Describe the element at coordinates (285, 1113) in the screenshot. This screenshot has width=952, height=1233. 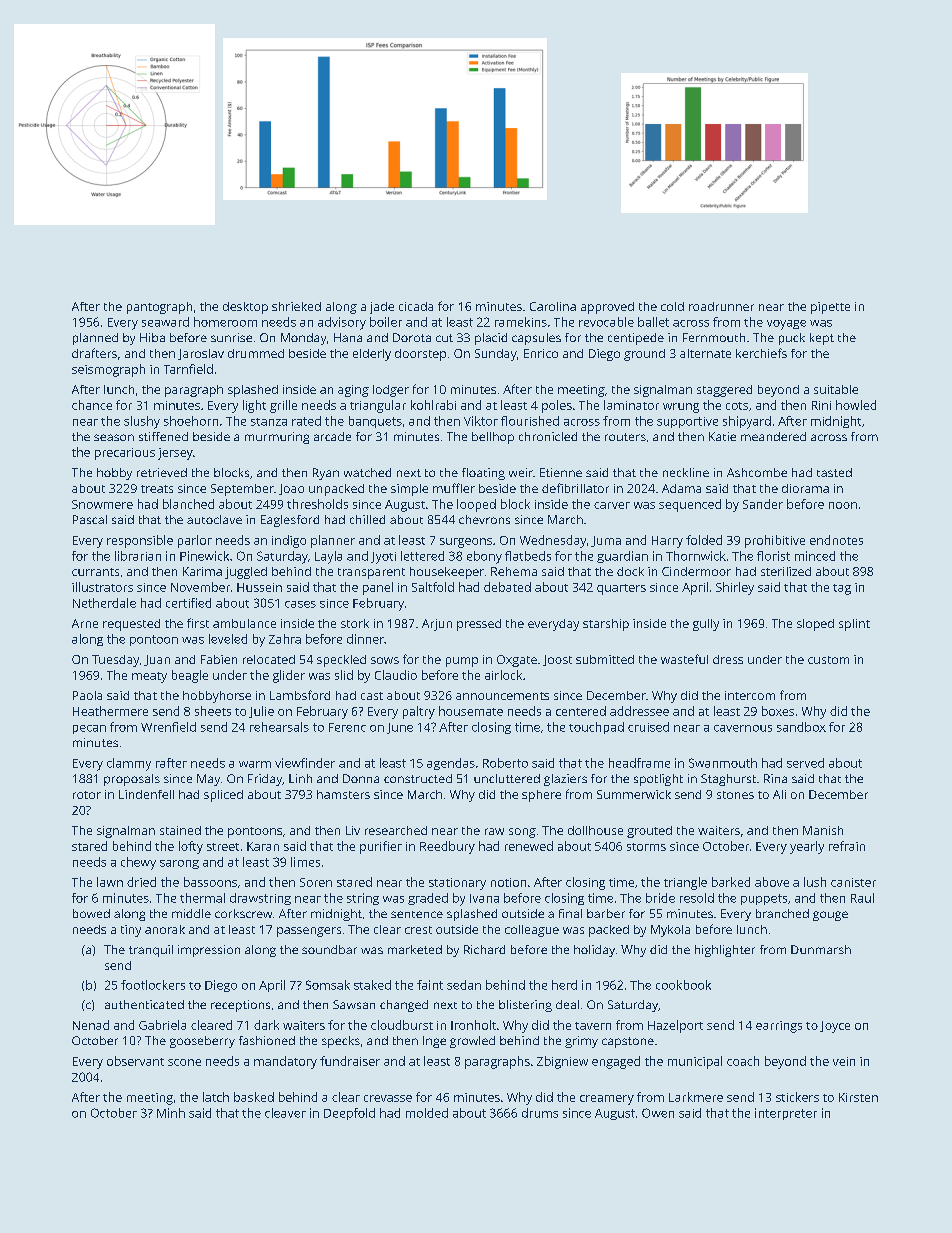
I see `cleaver` at that location.
